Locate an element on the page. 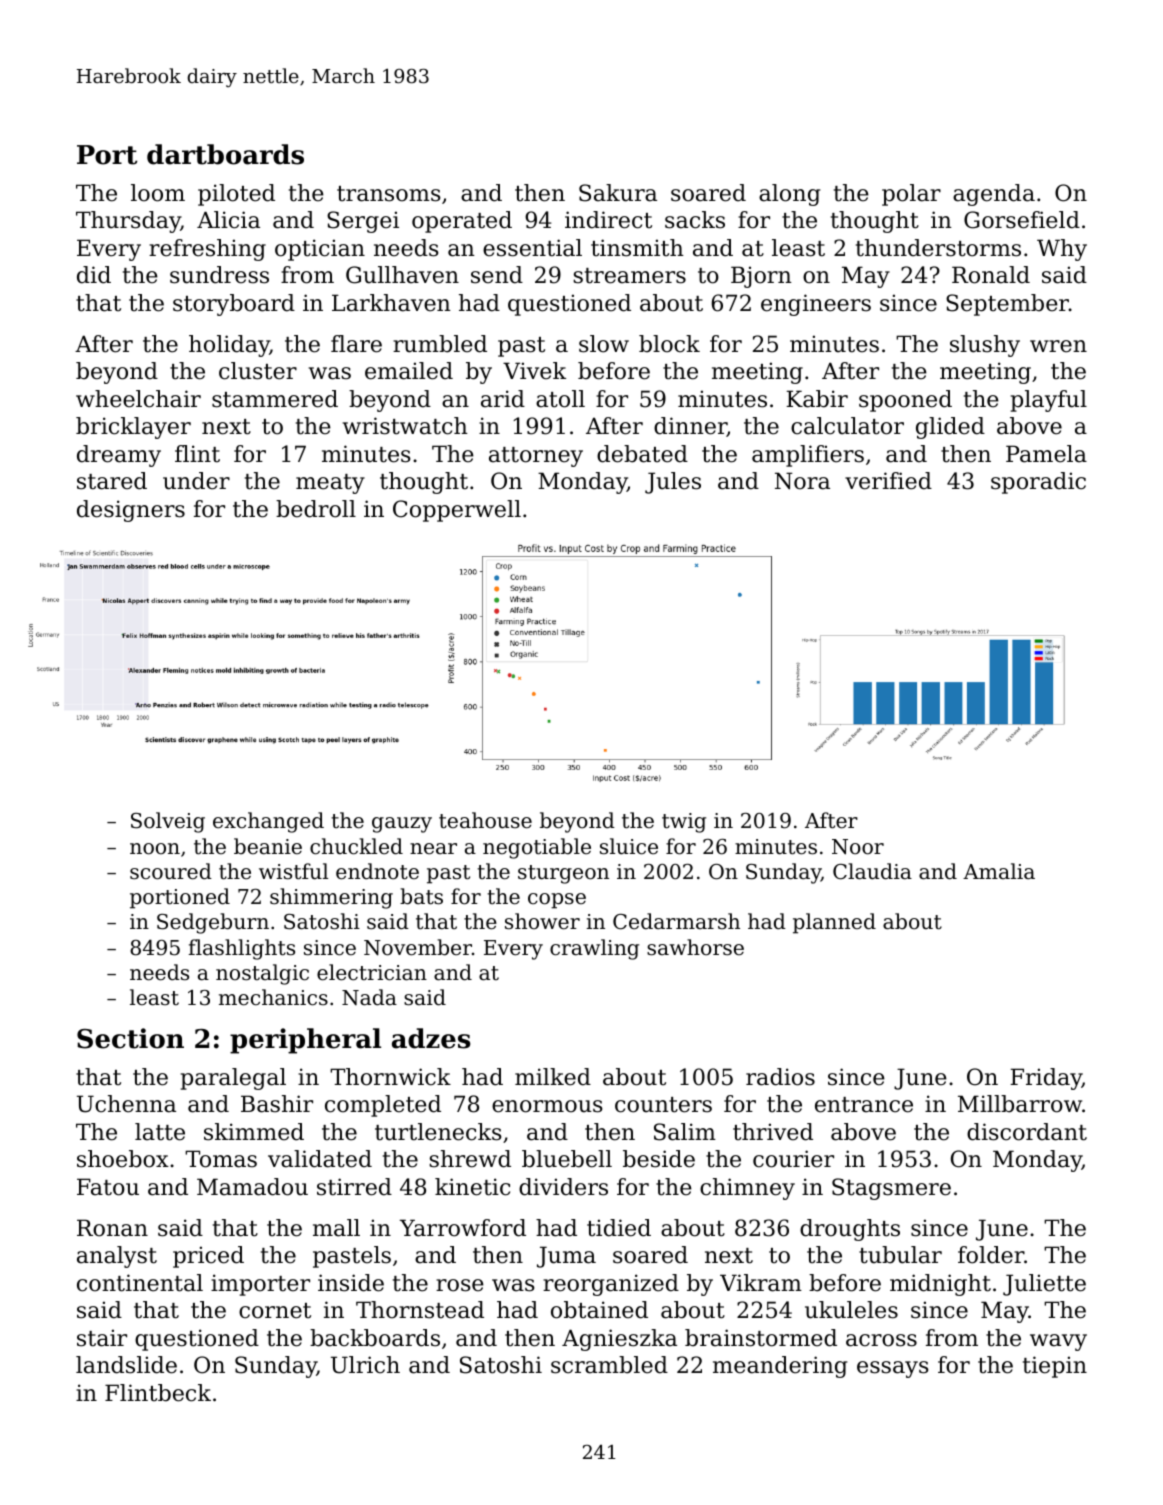  flare is located at coordinates (356, 344).
